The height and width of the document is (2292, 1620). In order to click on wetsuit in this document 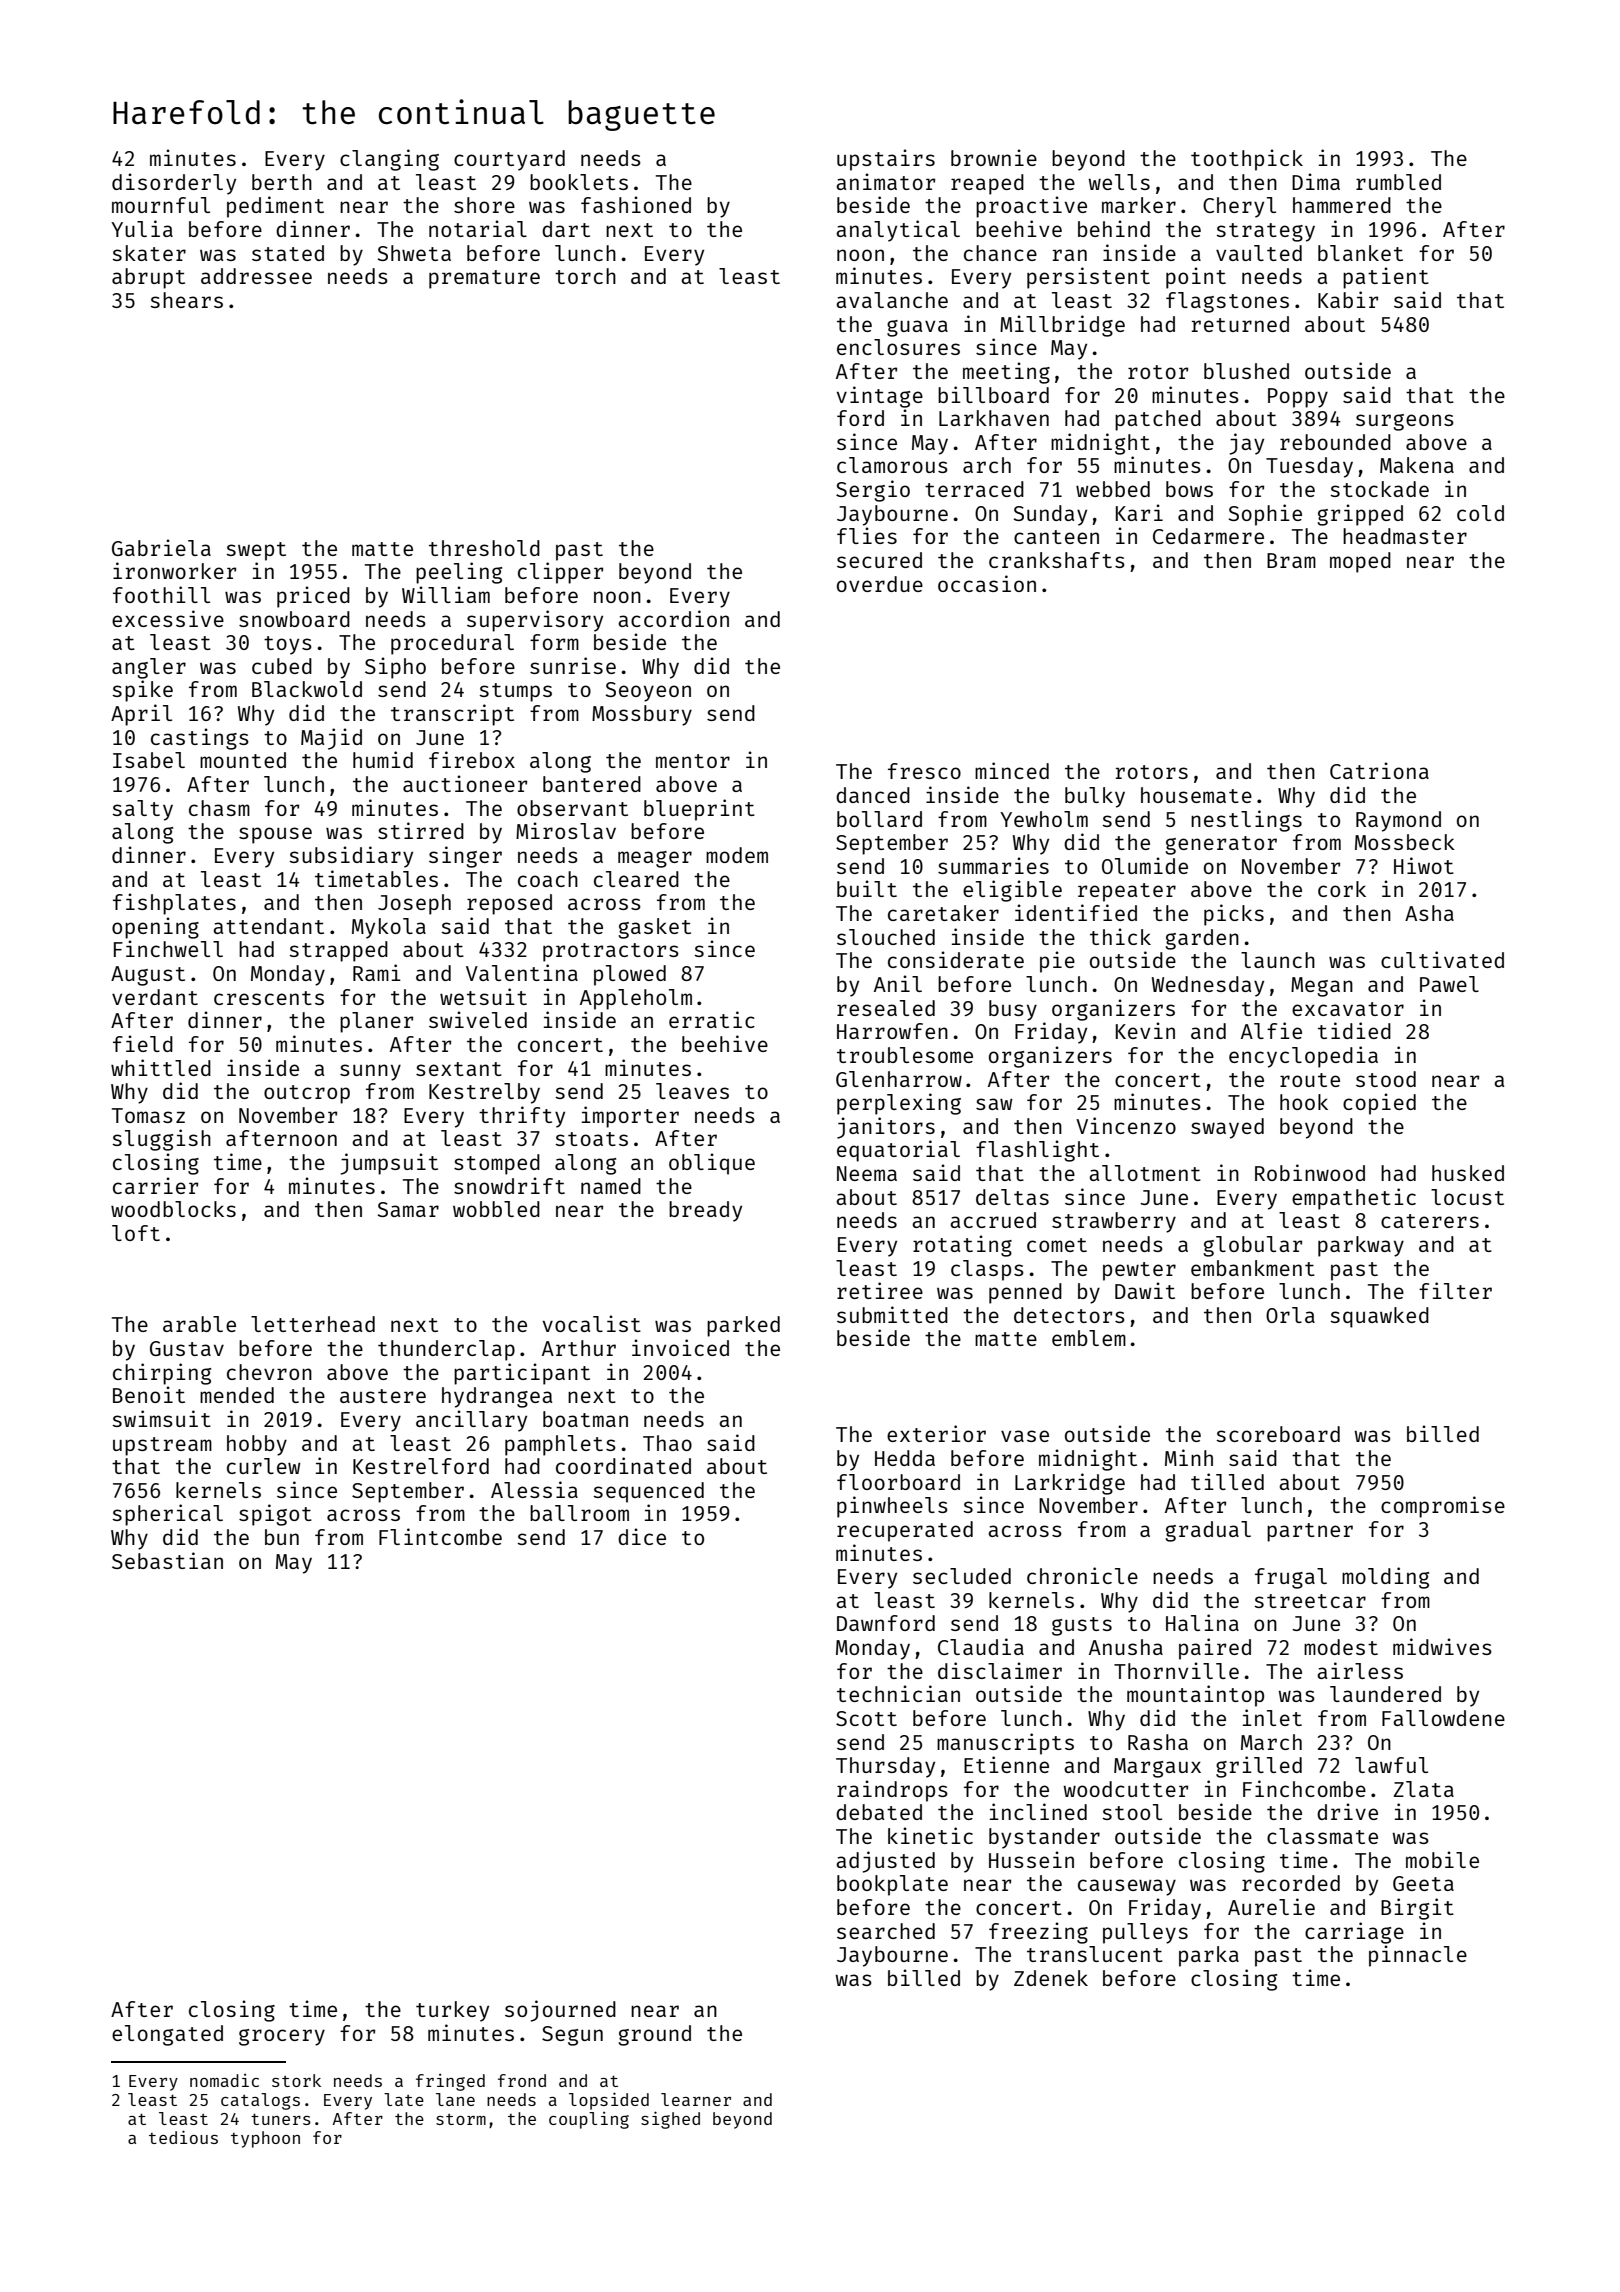, I will do `click(483, 996)`.
